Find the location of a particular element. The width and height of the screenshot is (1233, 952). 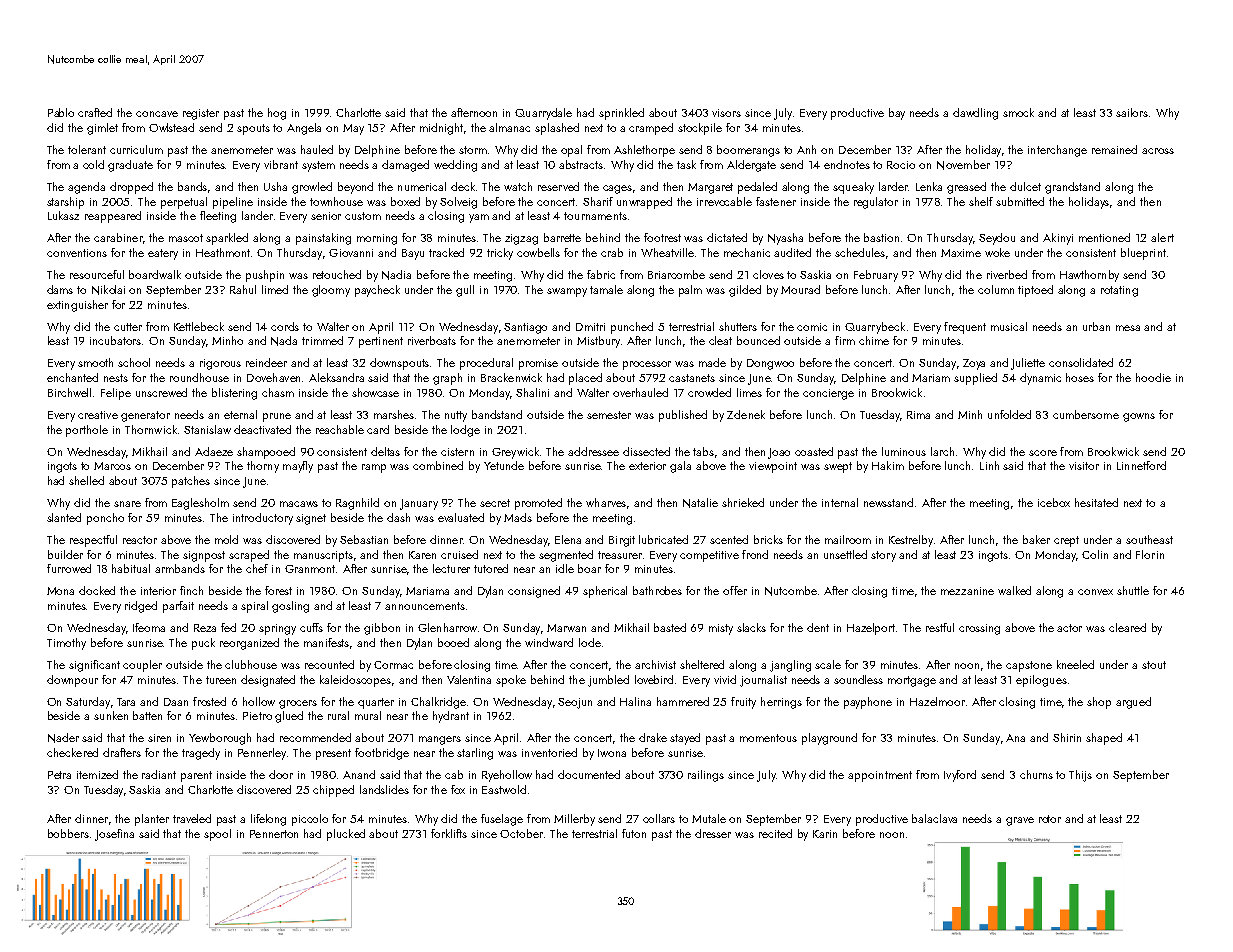

payphone is located at coordinates (868, 703).
